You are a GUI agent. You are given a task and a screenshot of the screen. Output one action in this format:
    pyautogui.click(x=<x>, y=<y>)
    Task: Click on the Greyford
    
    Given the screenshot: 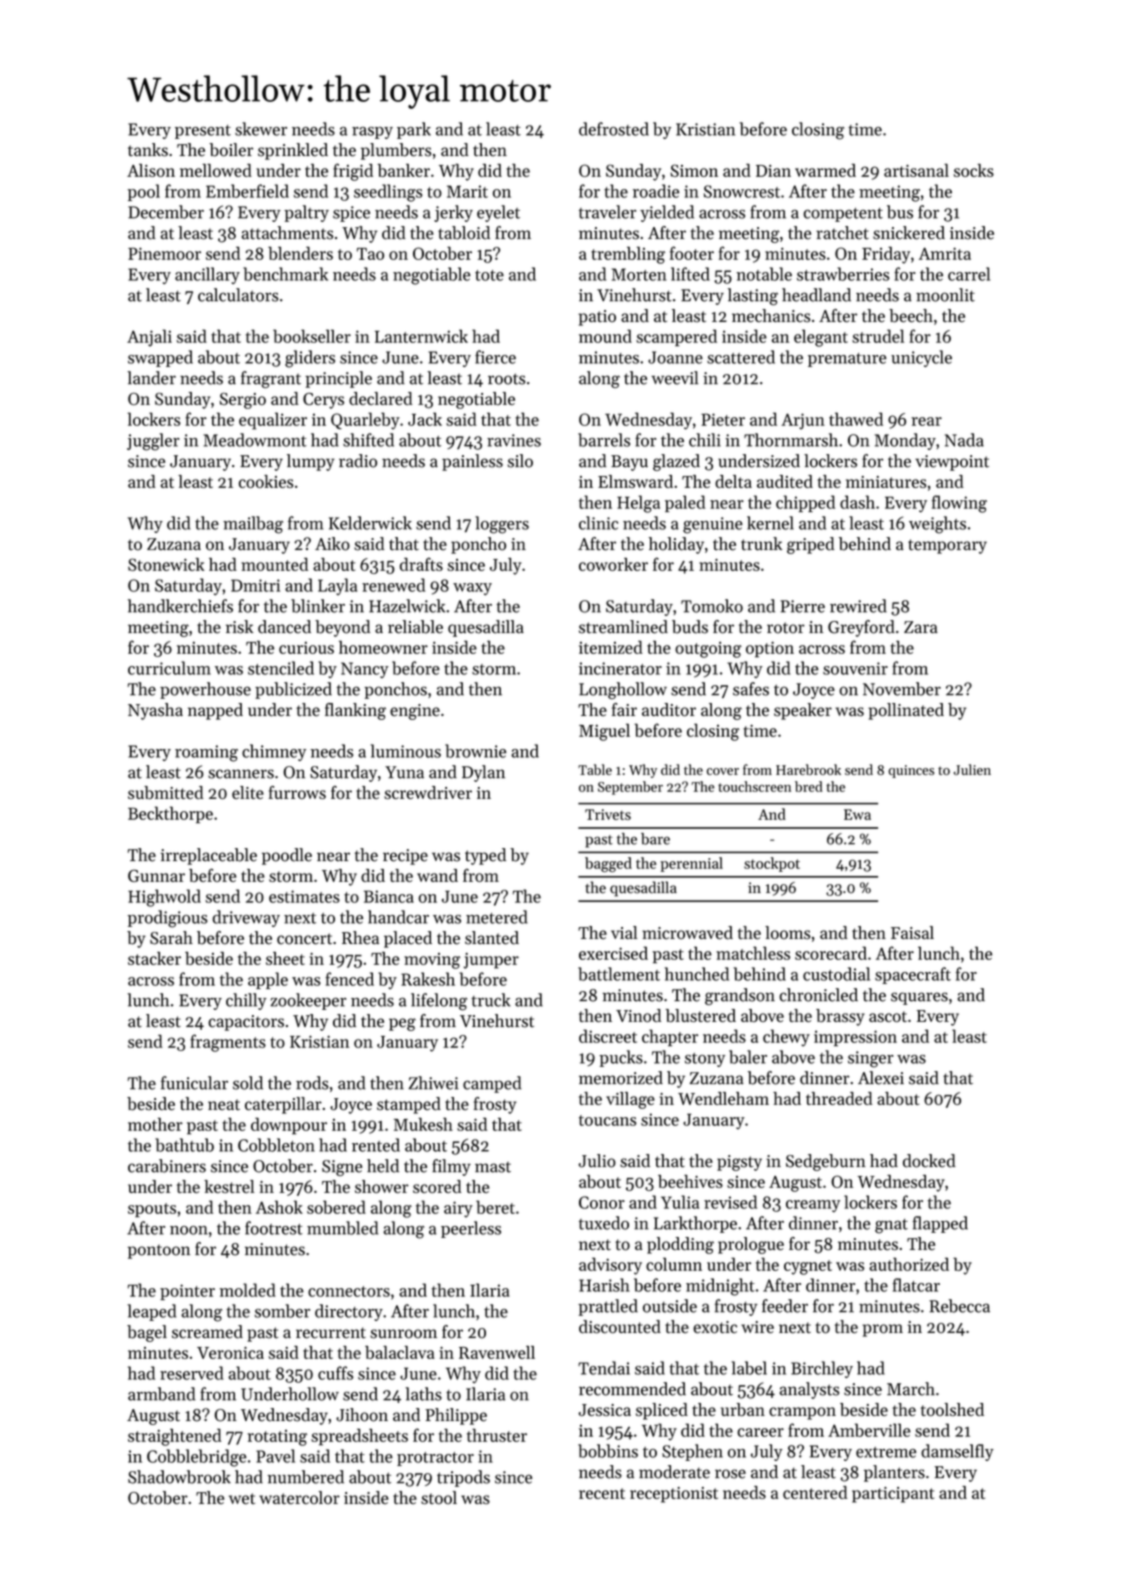 What is the action you would take?
    pyautogui.click(x=861, y=628)
